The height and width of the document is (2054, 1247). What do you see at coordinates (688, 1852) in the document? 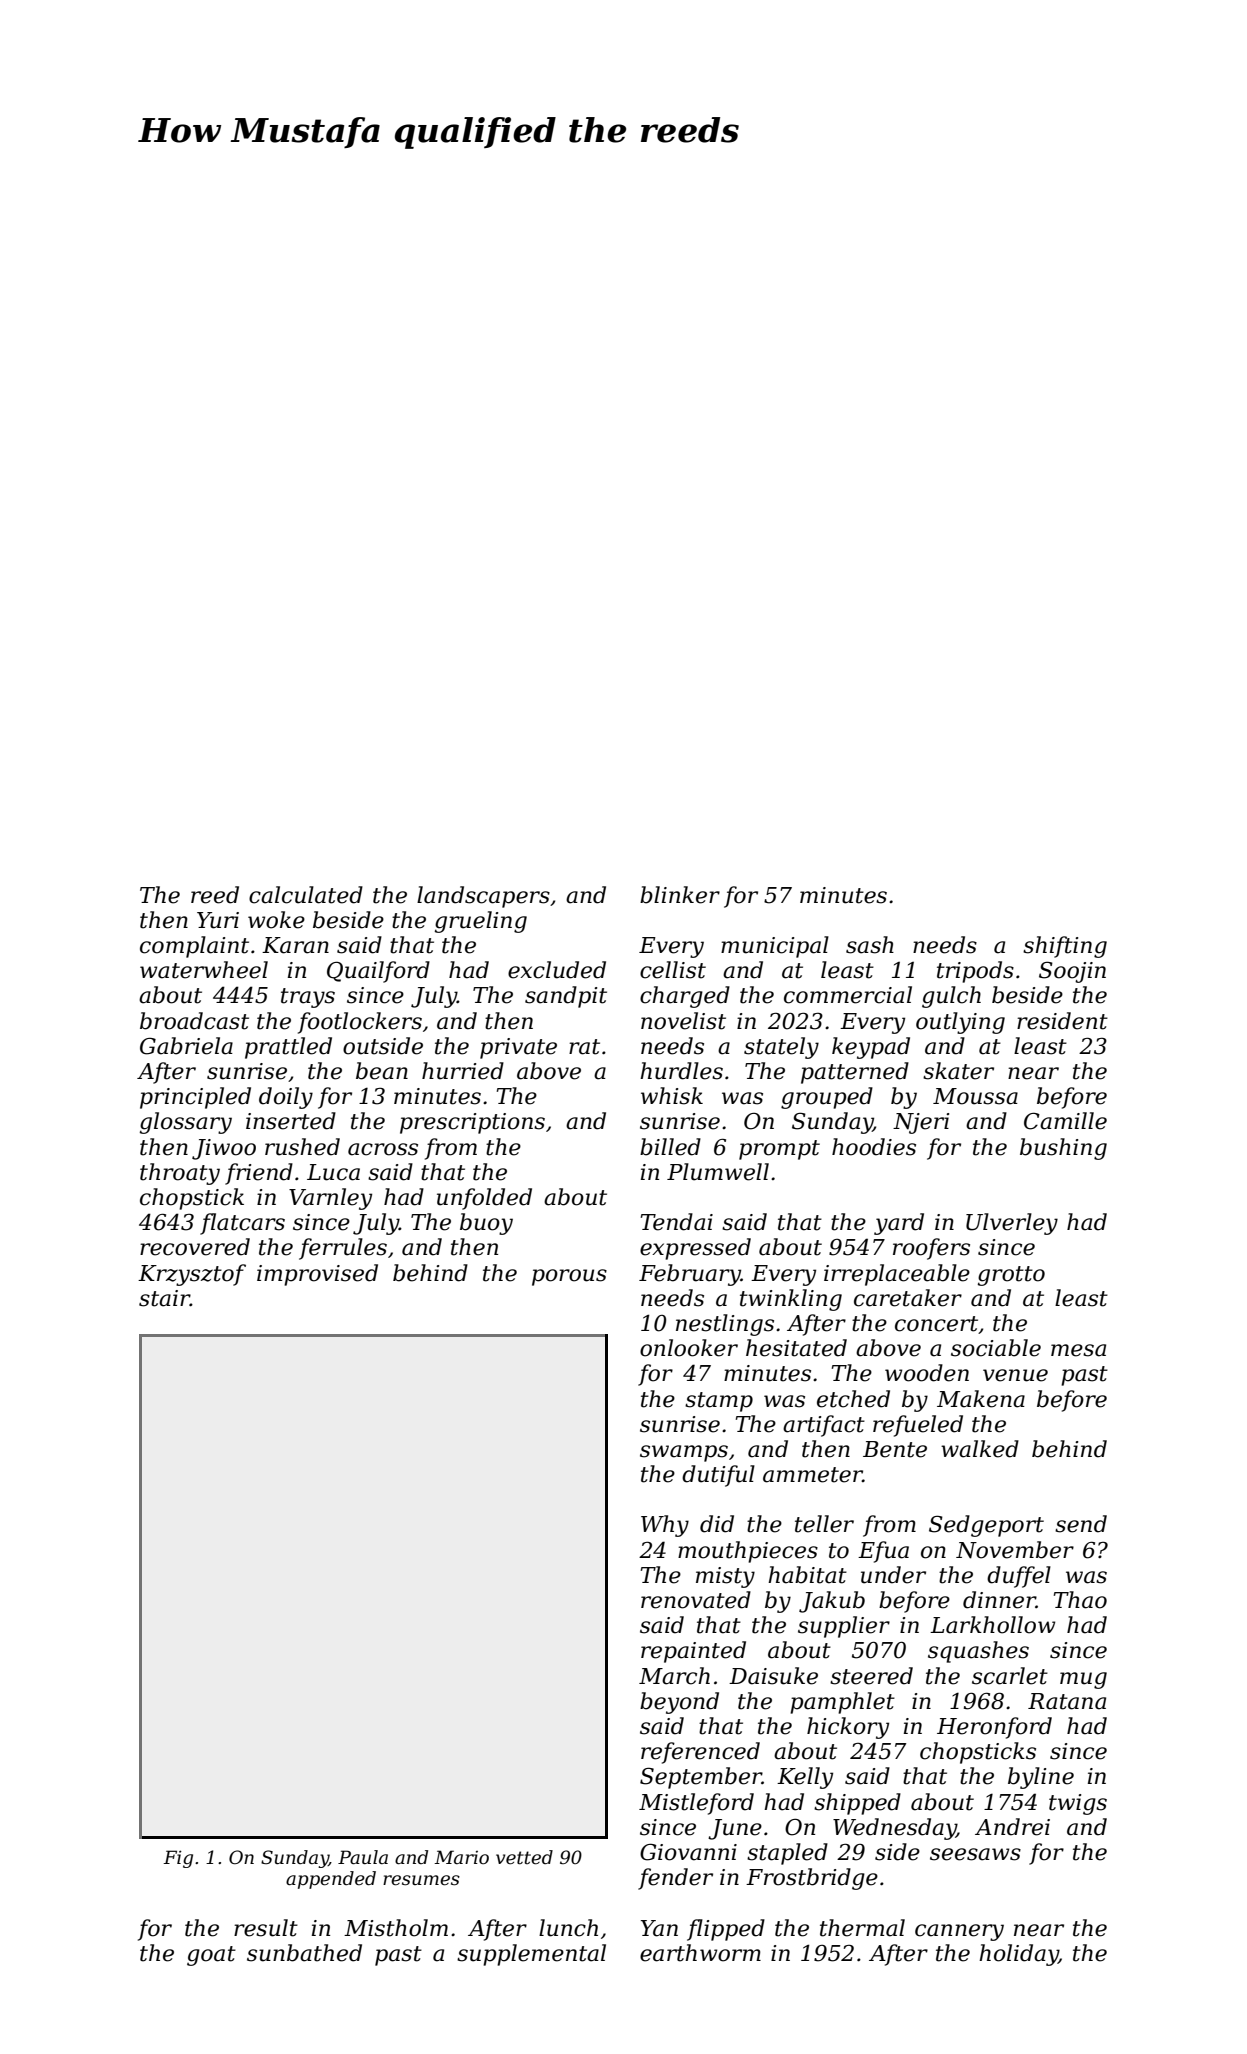
I see `Giovanni` at bounding box center [688, 1852].
